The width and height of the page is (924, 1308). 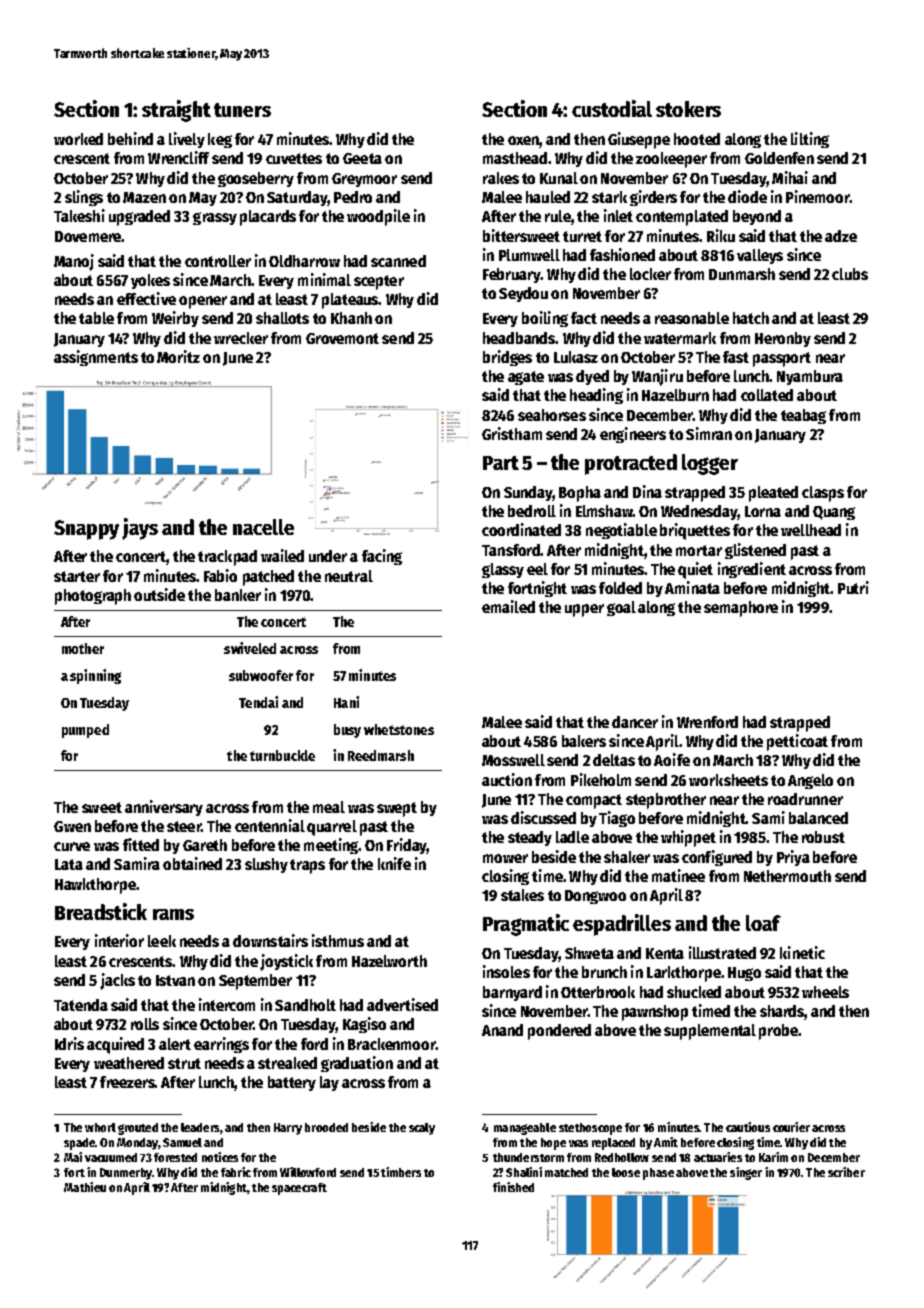 I want to click on oxen, so click(x=523, y=140).
